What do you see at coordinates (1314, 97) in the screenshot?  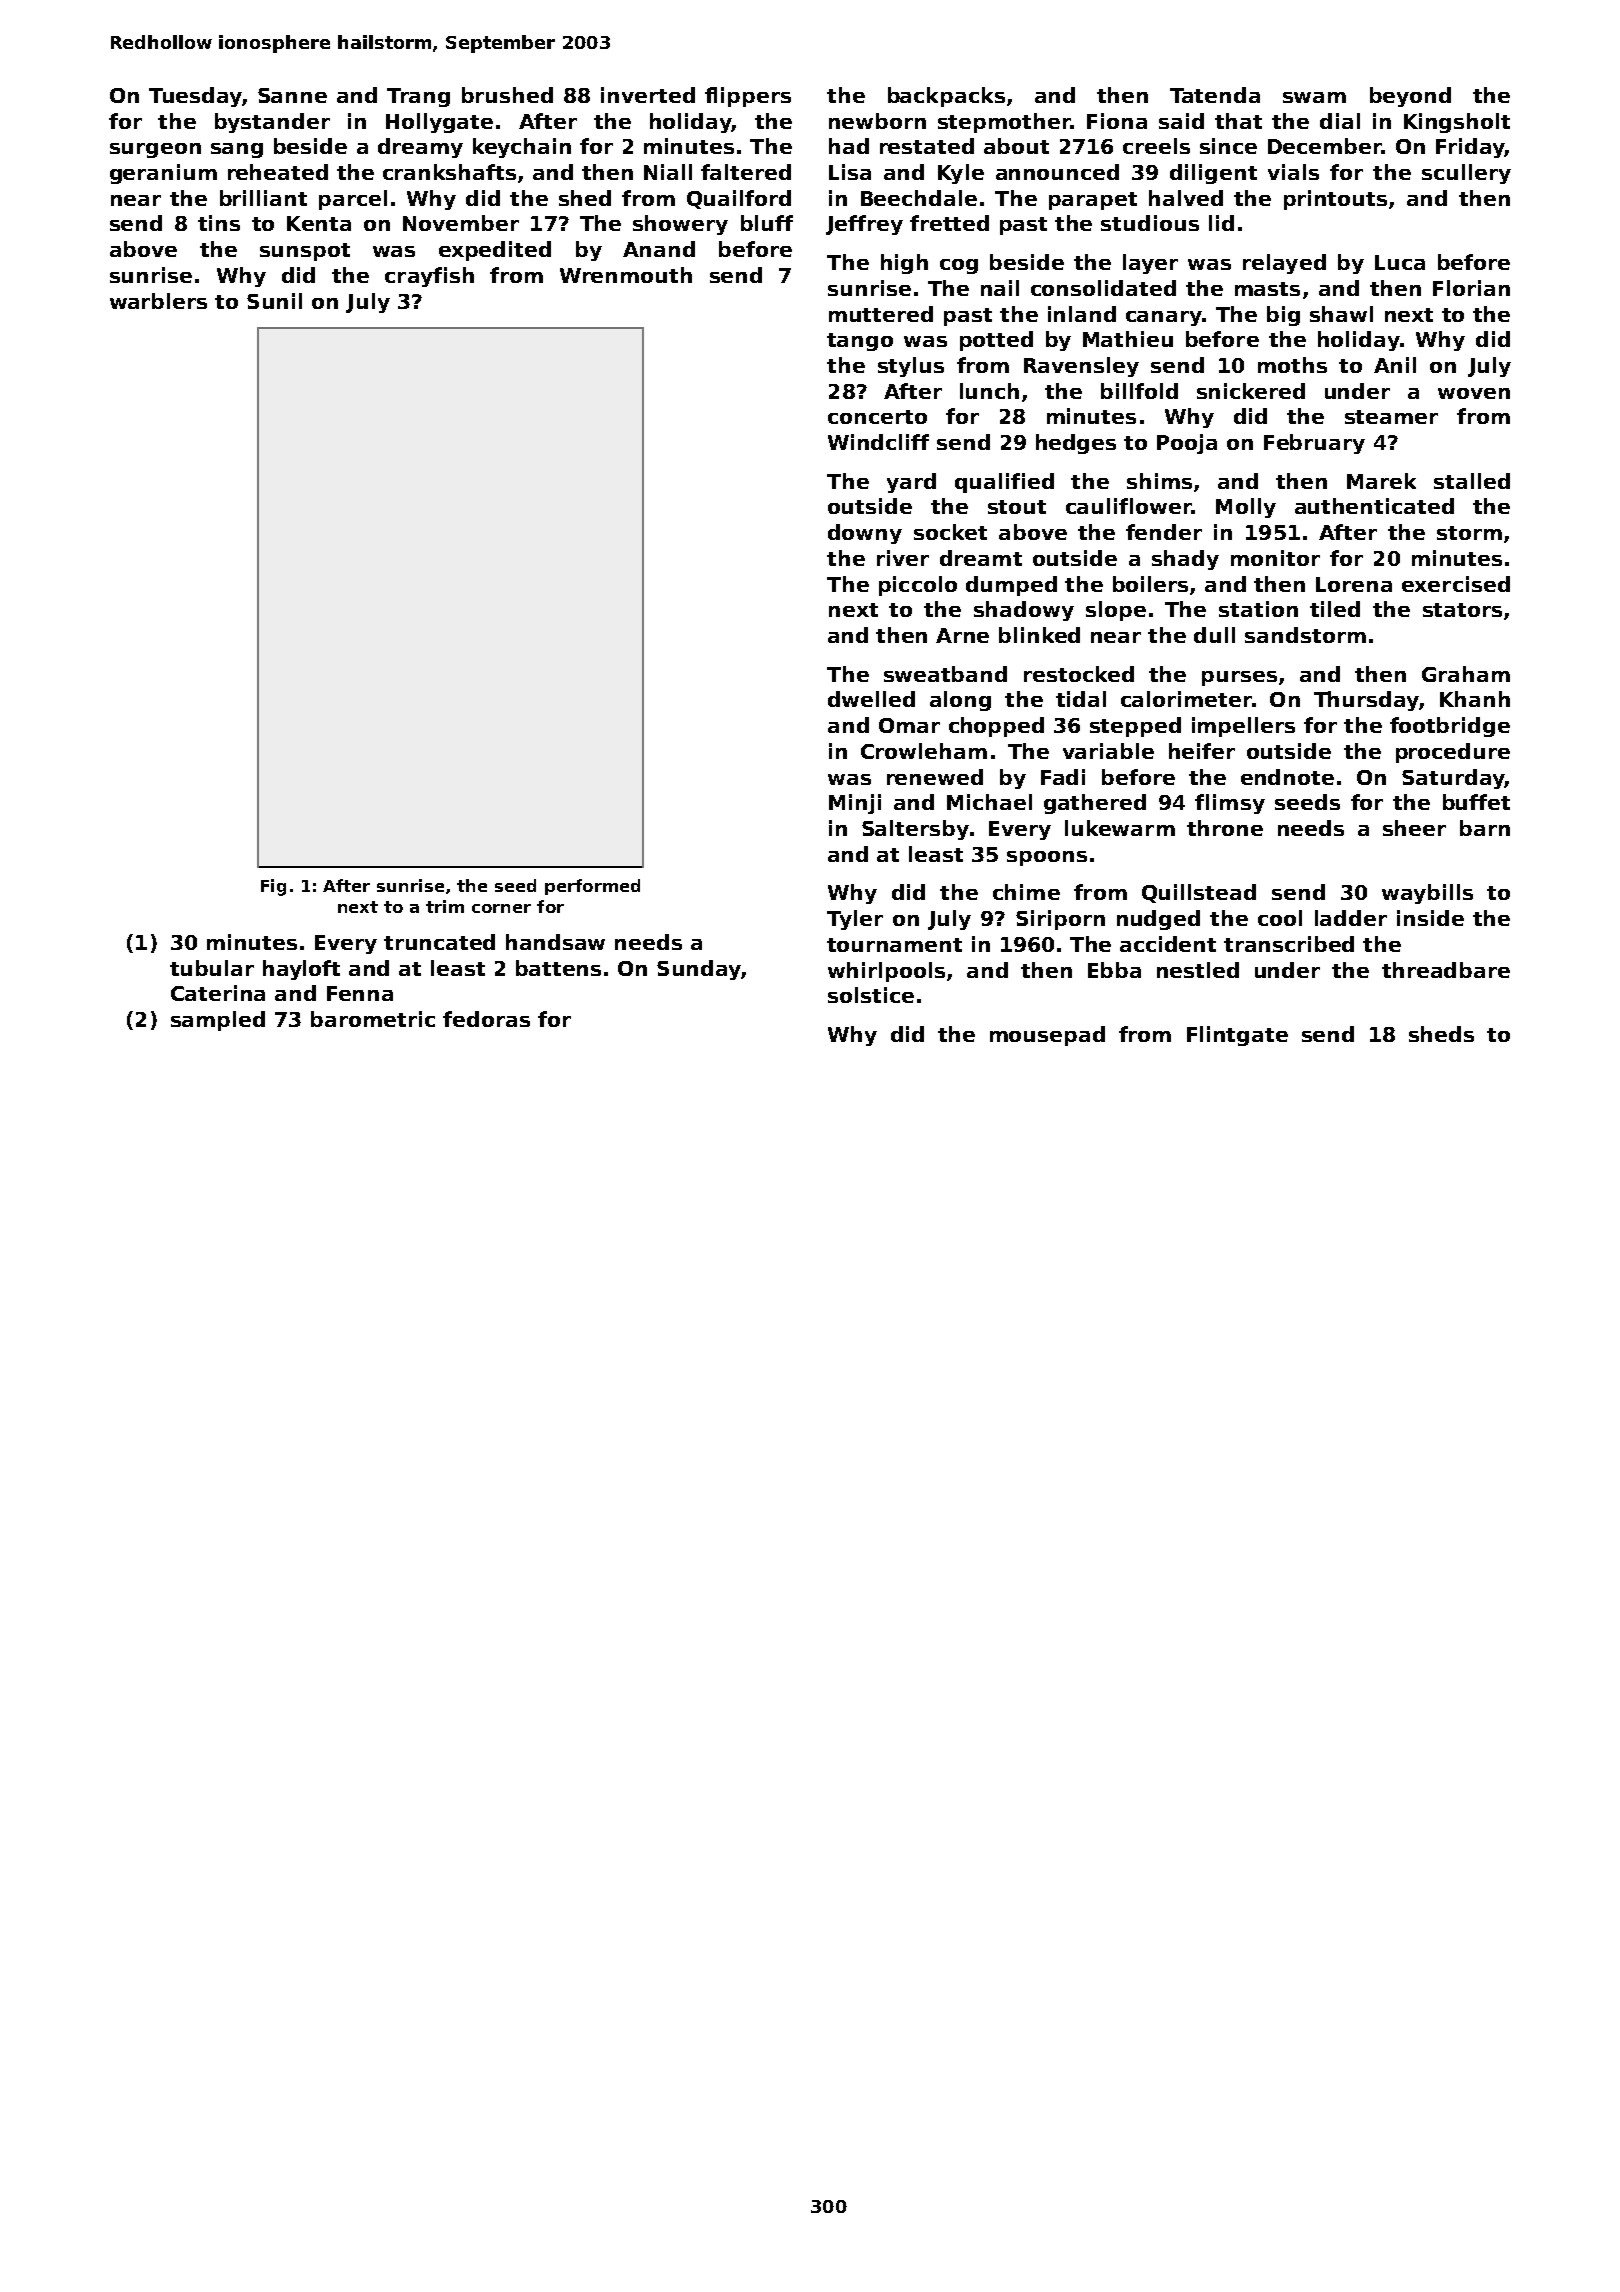 I see `swam` at bounding box center [1314, 97].
